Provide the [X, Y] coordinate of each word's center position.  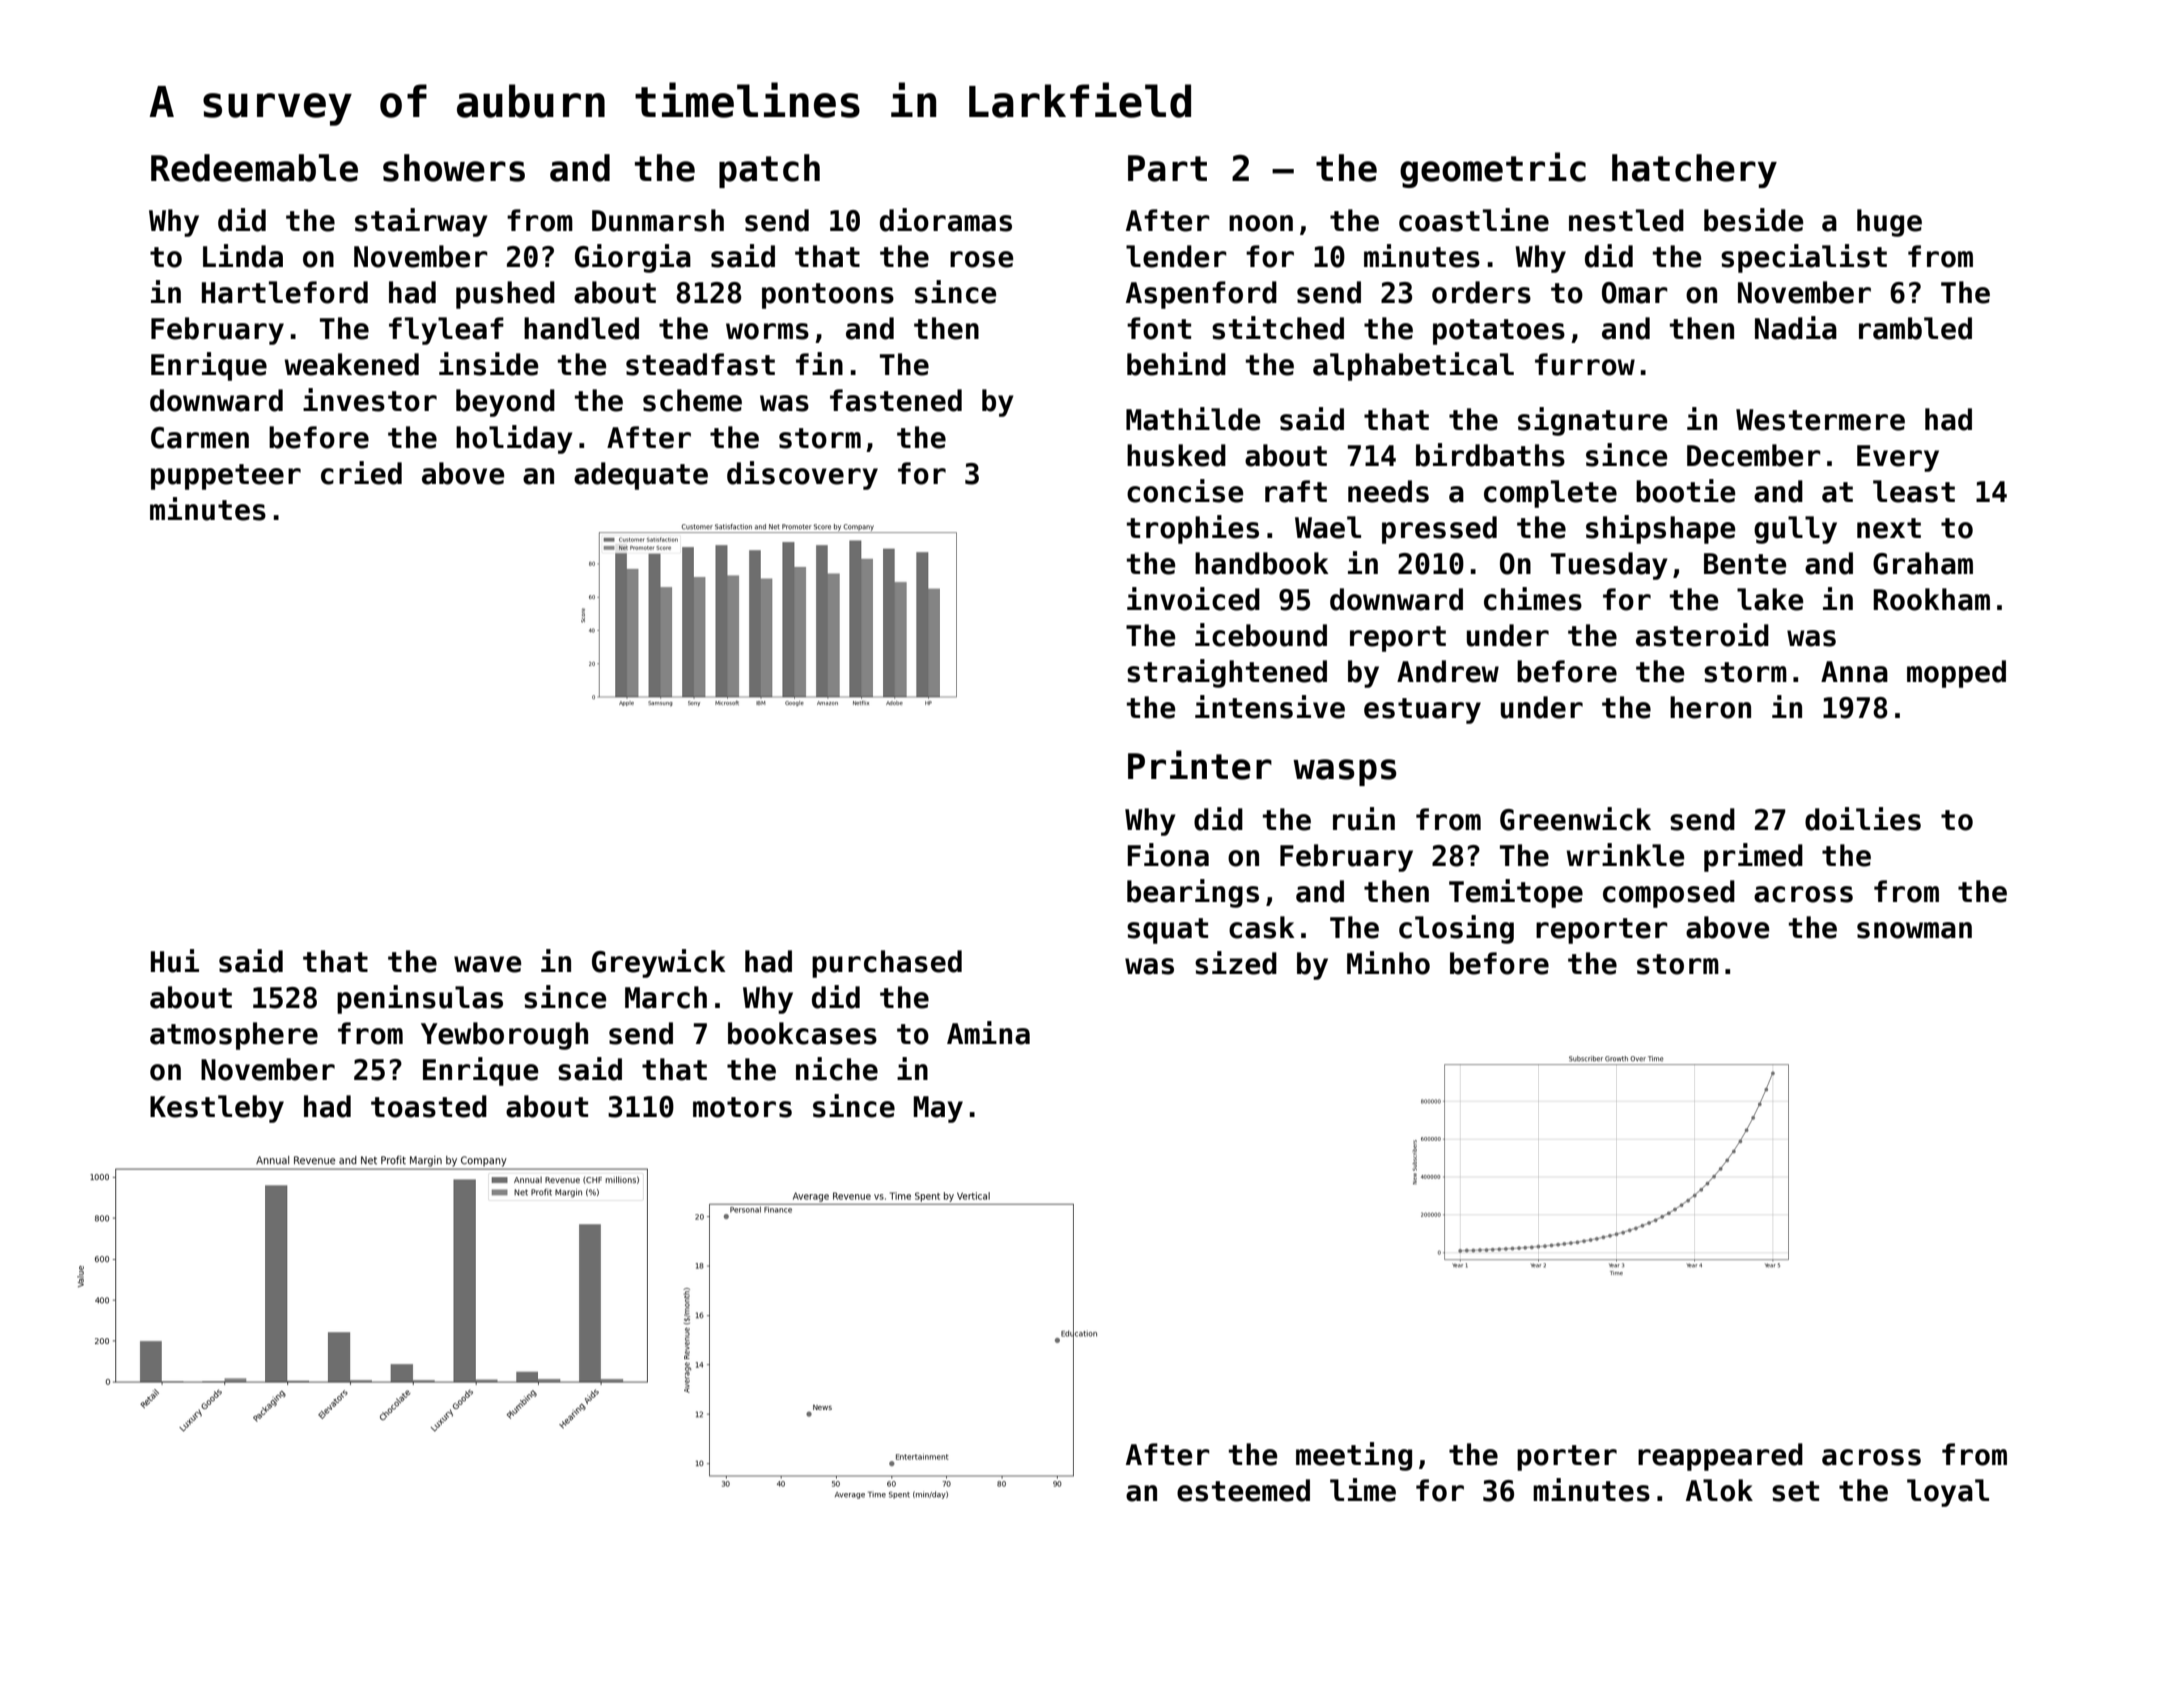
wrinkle [1625, 855]
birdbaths [1490, 455]
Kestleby [217, 1109]
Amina [988, 1033]
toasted [429, 1106]
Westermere [1820, 420]
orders [1481, 292]
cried [361, 473]
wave [487, 964]
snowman [1914, 930]
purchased [887, 964]
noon [1261, 223]
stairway [421, 222]
